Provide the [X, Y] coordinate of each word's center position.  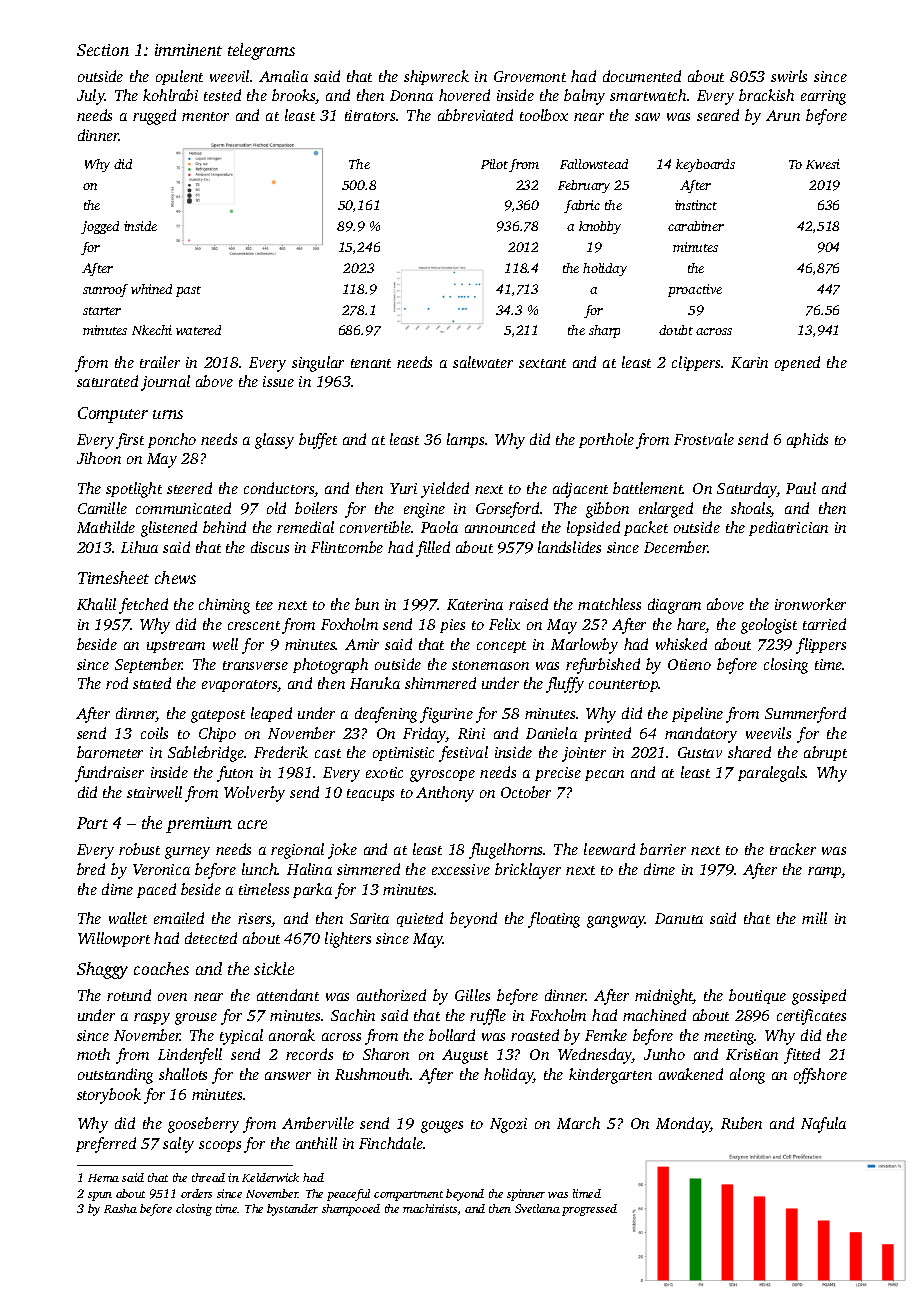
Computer [113, 415]
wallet [128, 918]
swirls [789, 76]
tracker [793, 849]
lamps [465, 440]
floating [554, 920]
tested [222, 95]
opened [797, 363]
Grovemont [530, 76]
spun [100, 1196]
